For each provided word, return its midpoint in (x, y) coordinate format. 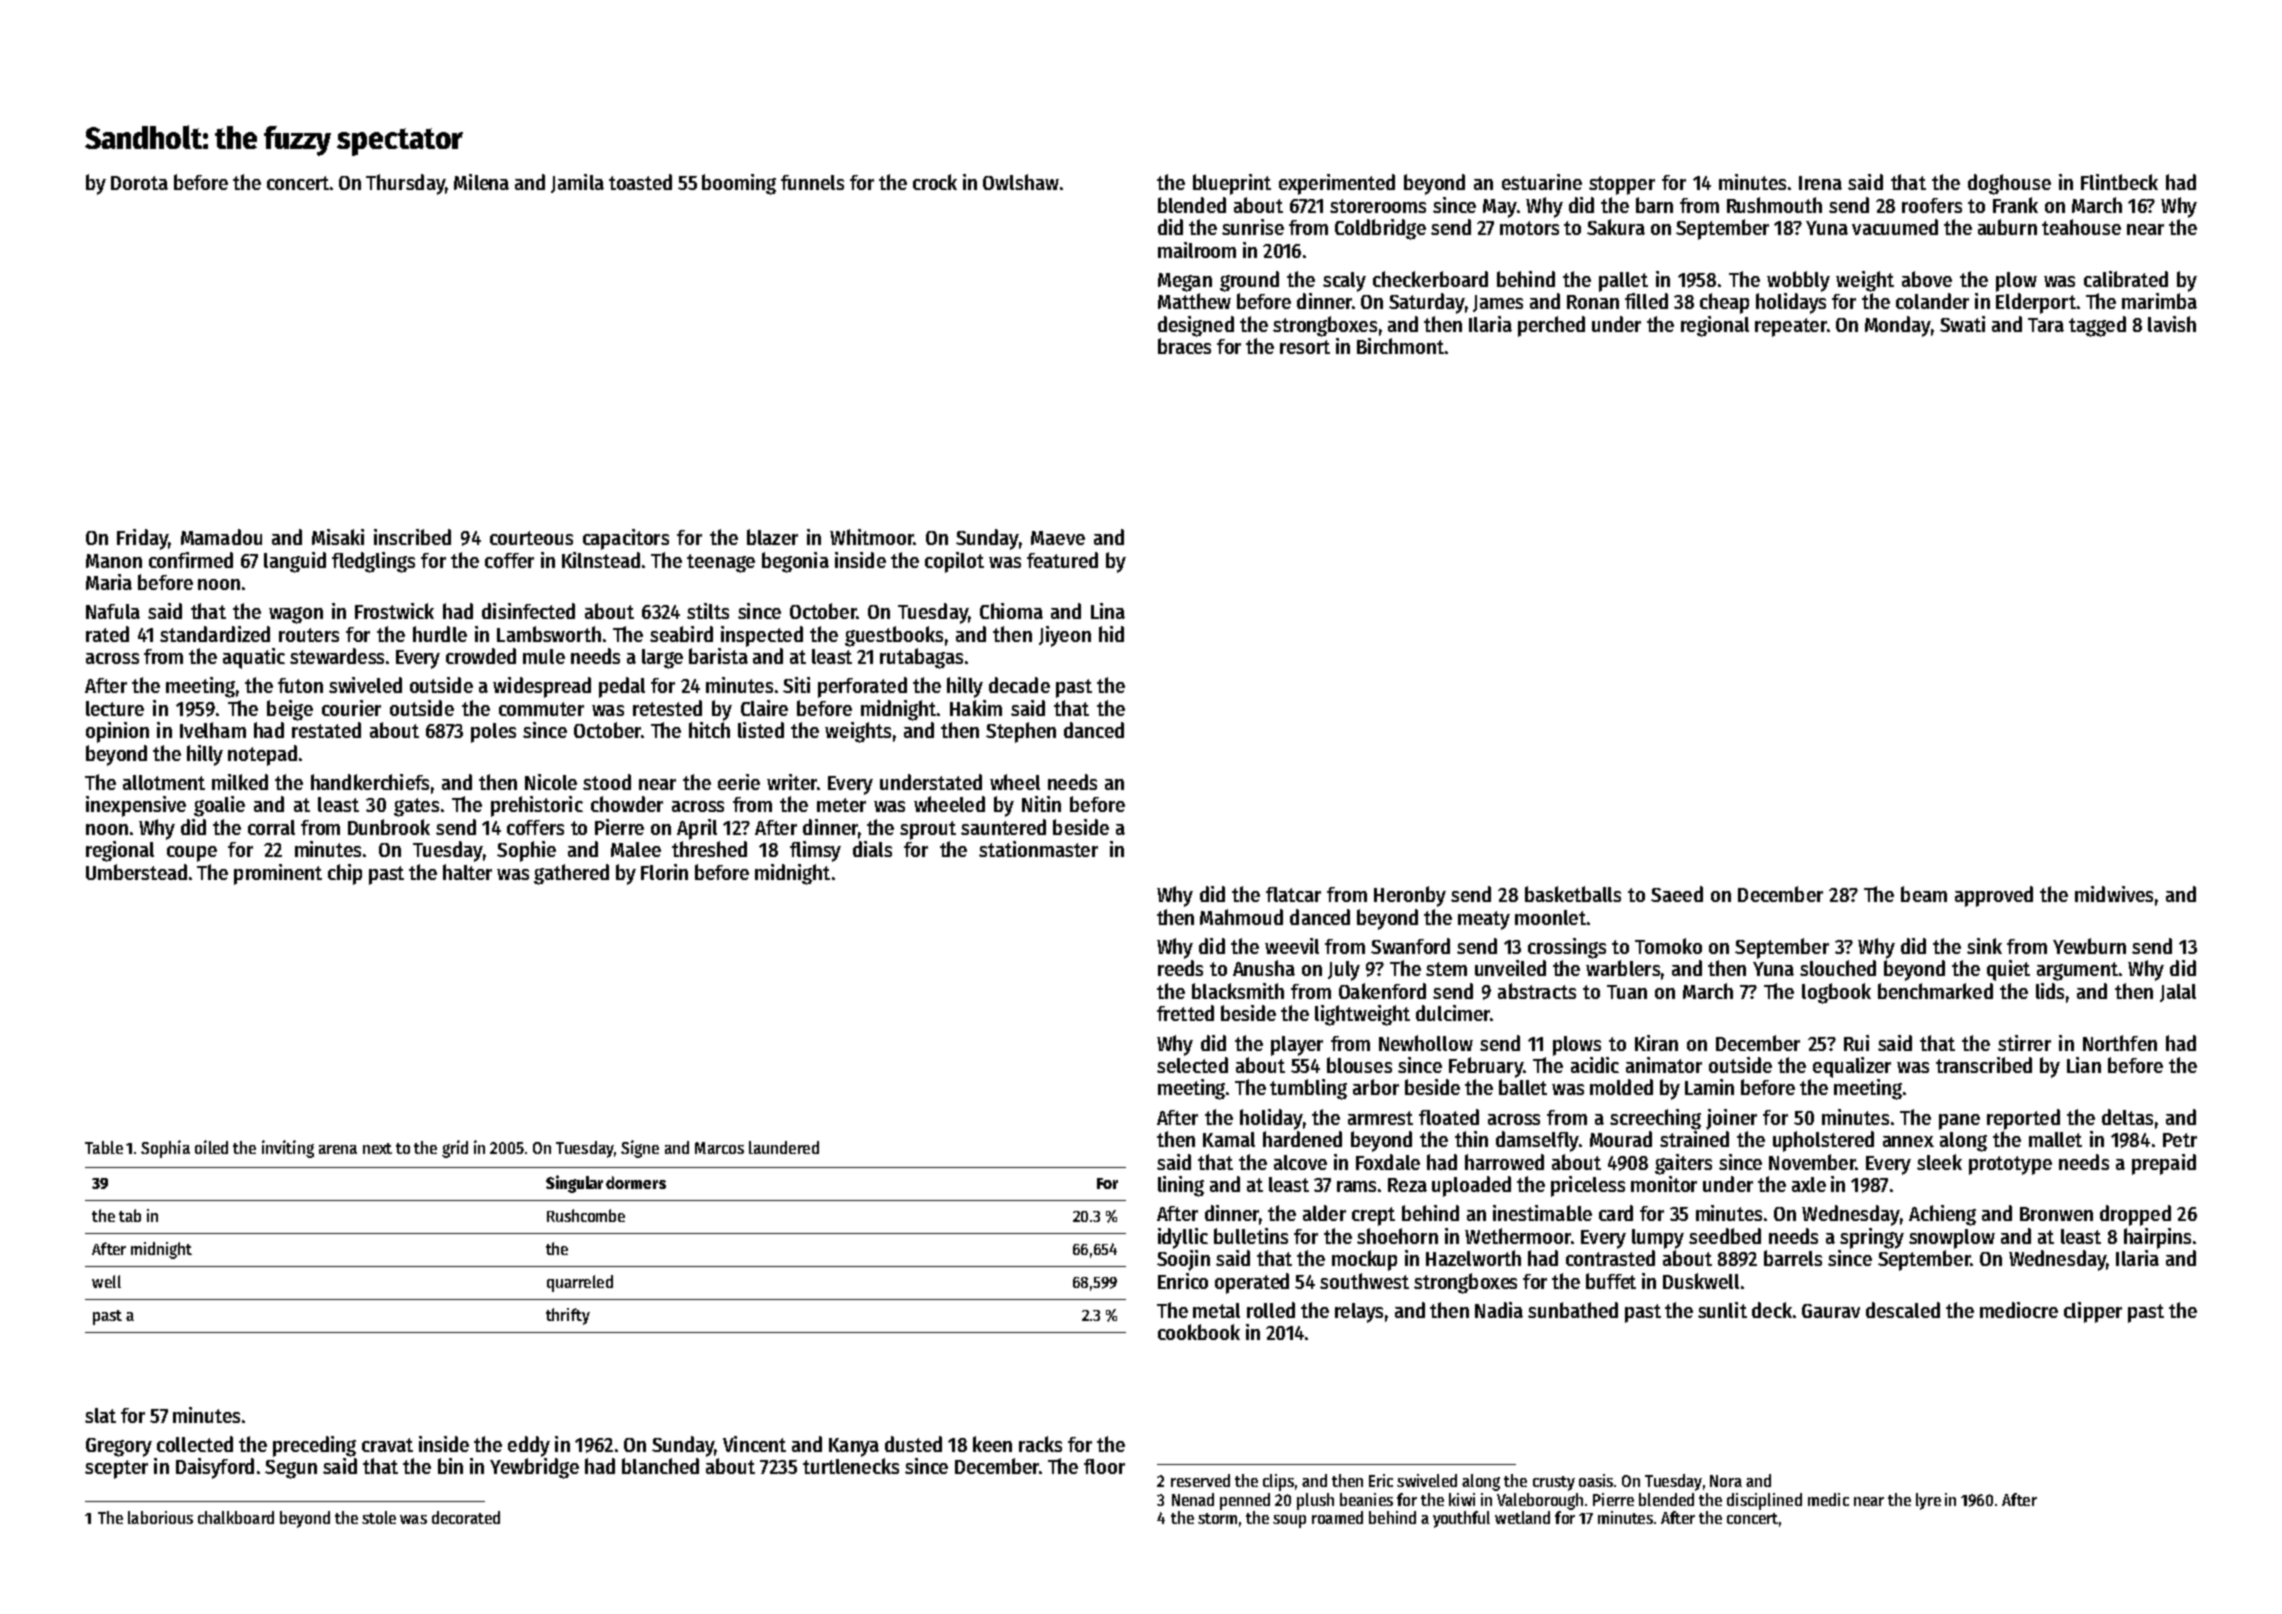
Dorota (139, 183)
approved (1994, 896)
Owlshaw (1021, 182)
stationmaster (1038, 849)
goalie (219, 806)
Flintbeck (2119, 182)
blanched (660, 1466)
